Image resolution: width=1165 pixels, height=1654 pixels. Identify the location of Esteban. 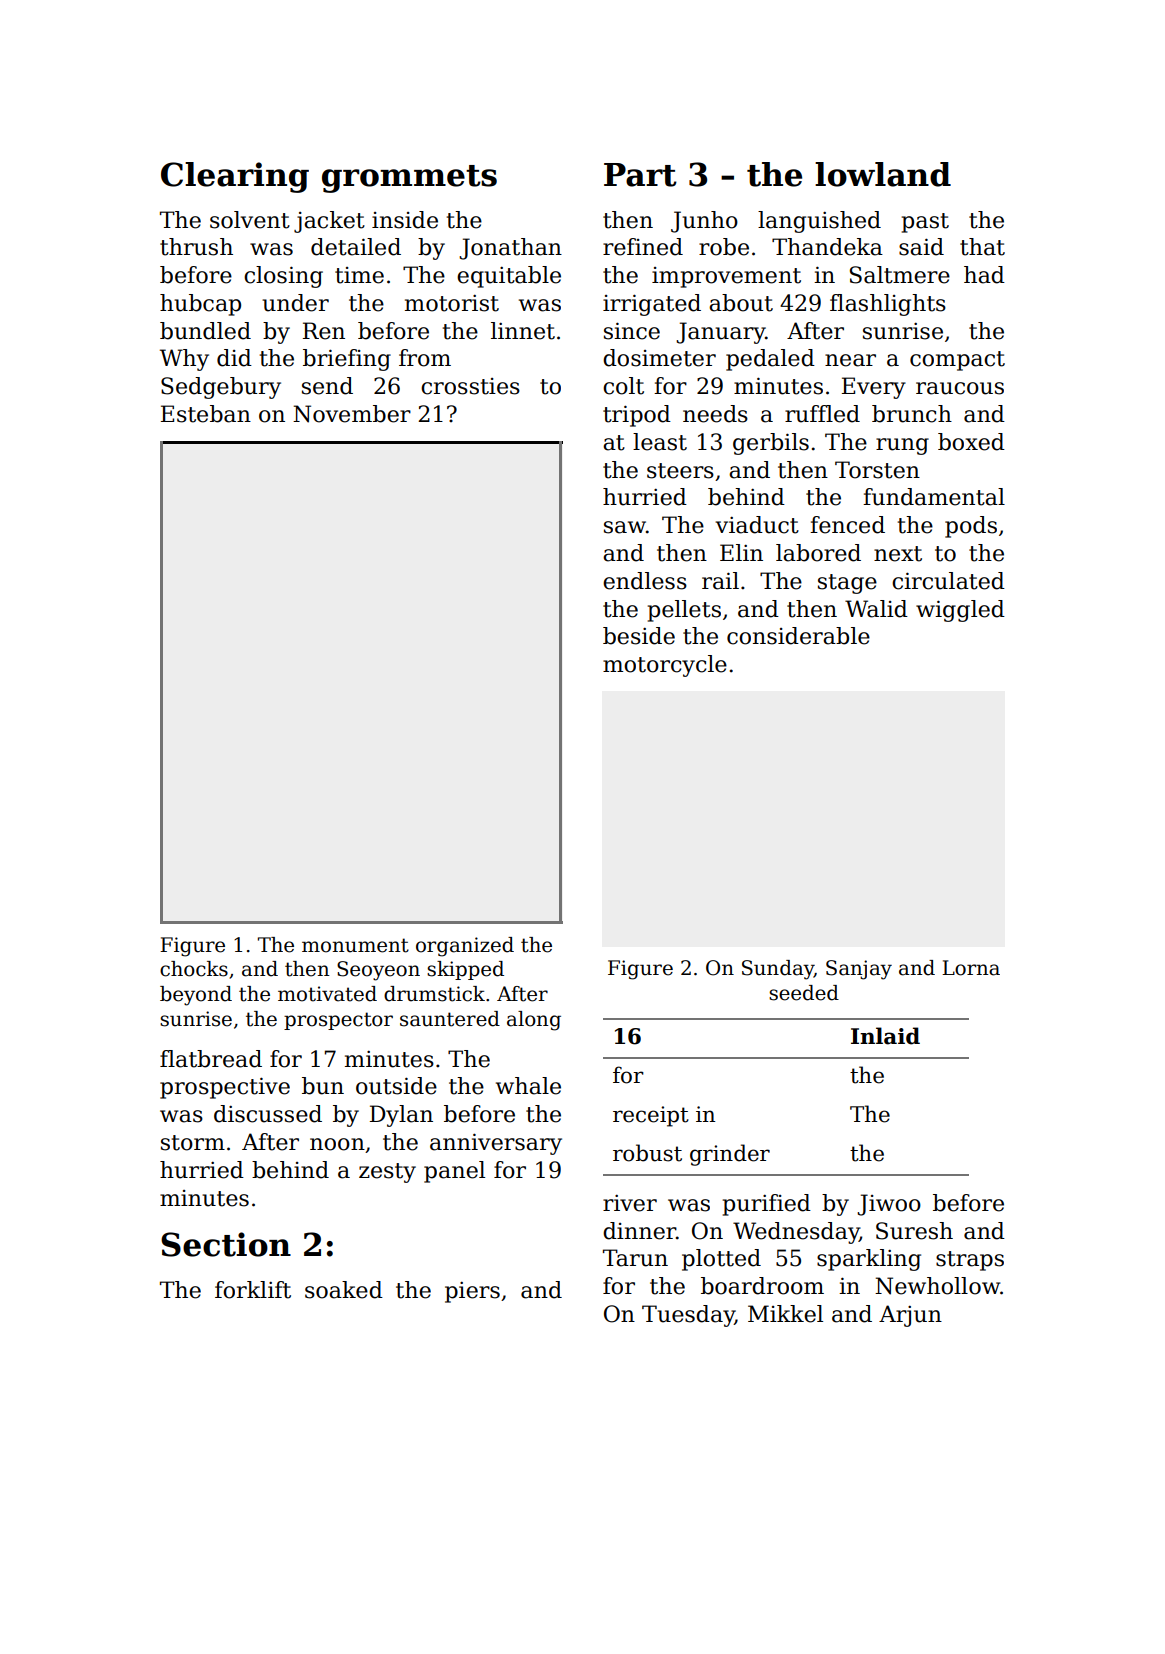
(206, 414).
